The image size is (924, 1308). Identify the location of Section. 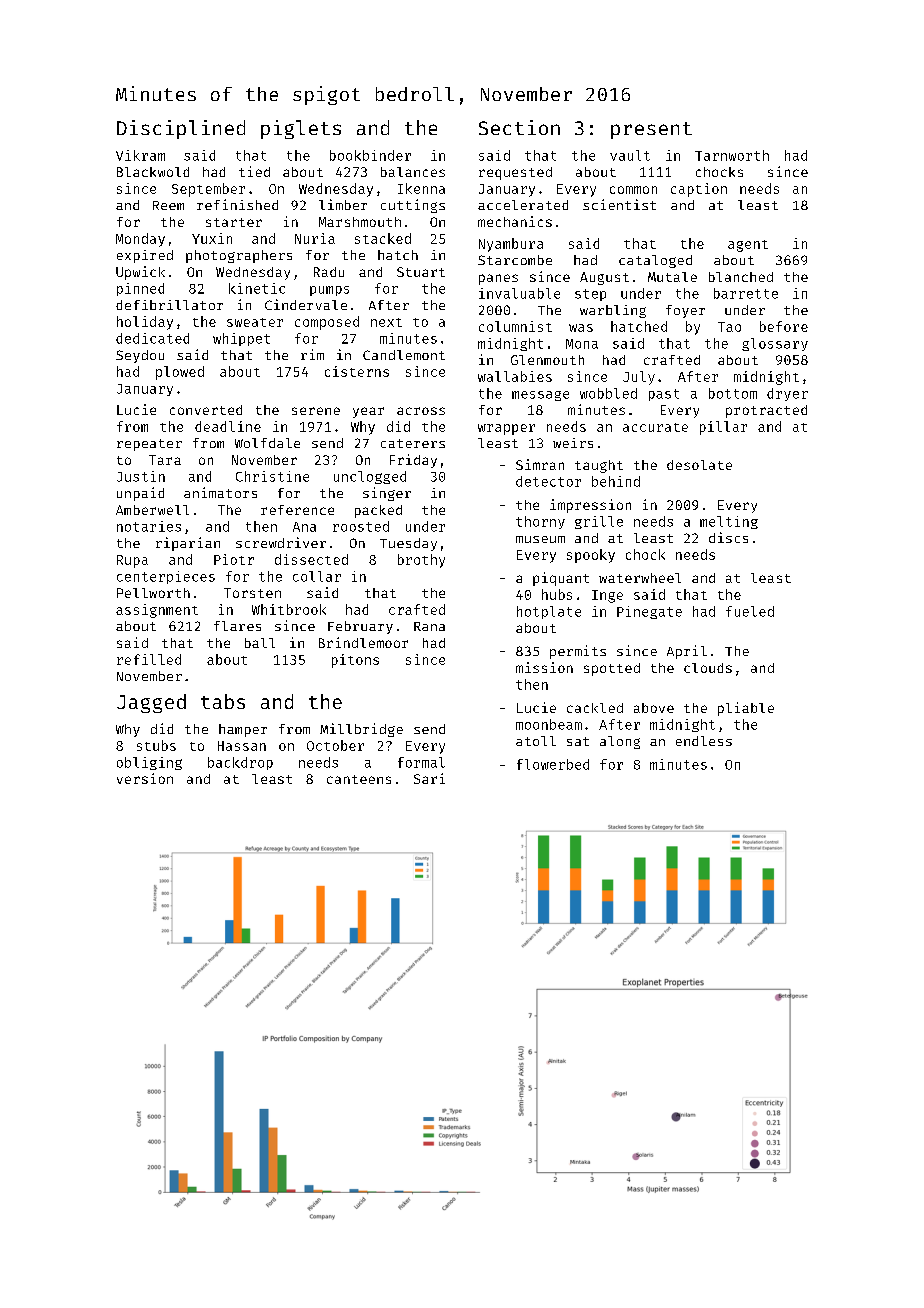
(519, 127).
